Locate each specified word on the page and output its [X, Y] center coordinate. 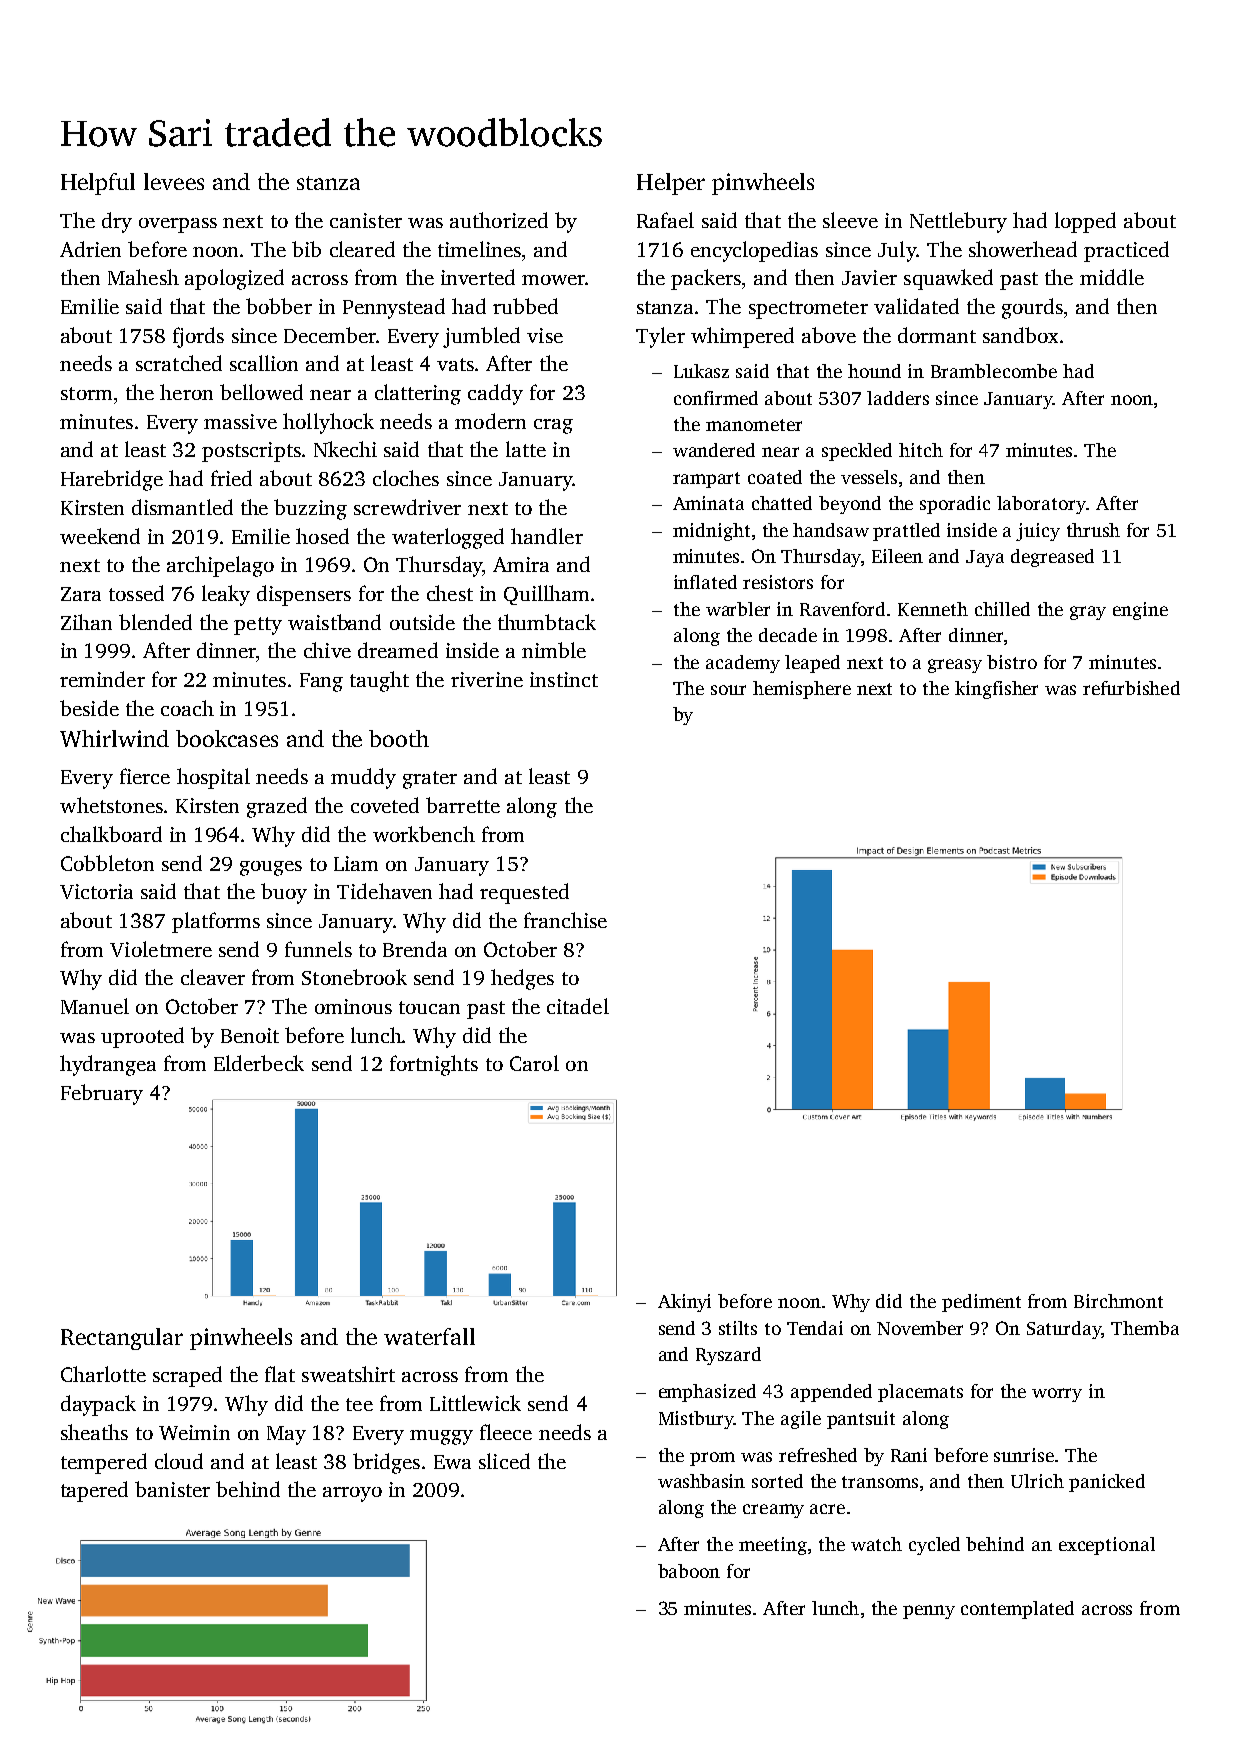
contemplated [1017, 1610]
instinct [564, 679]
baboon [689, 1571]
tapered [94, 1491]
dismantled [182, 507]
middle [1112, 277]
